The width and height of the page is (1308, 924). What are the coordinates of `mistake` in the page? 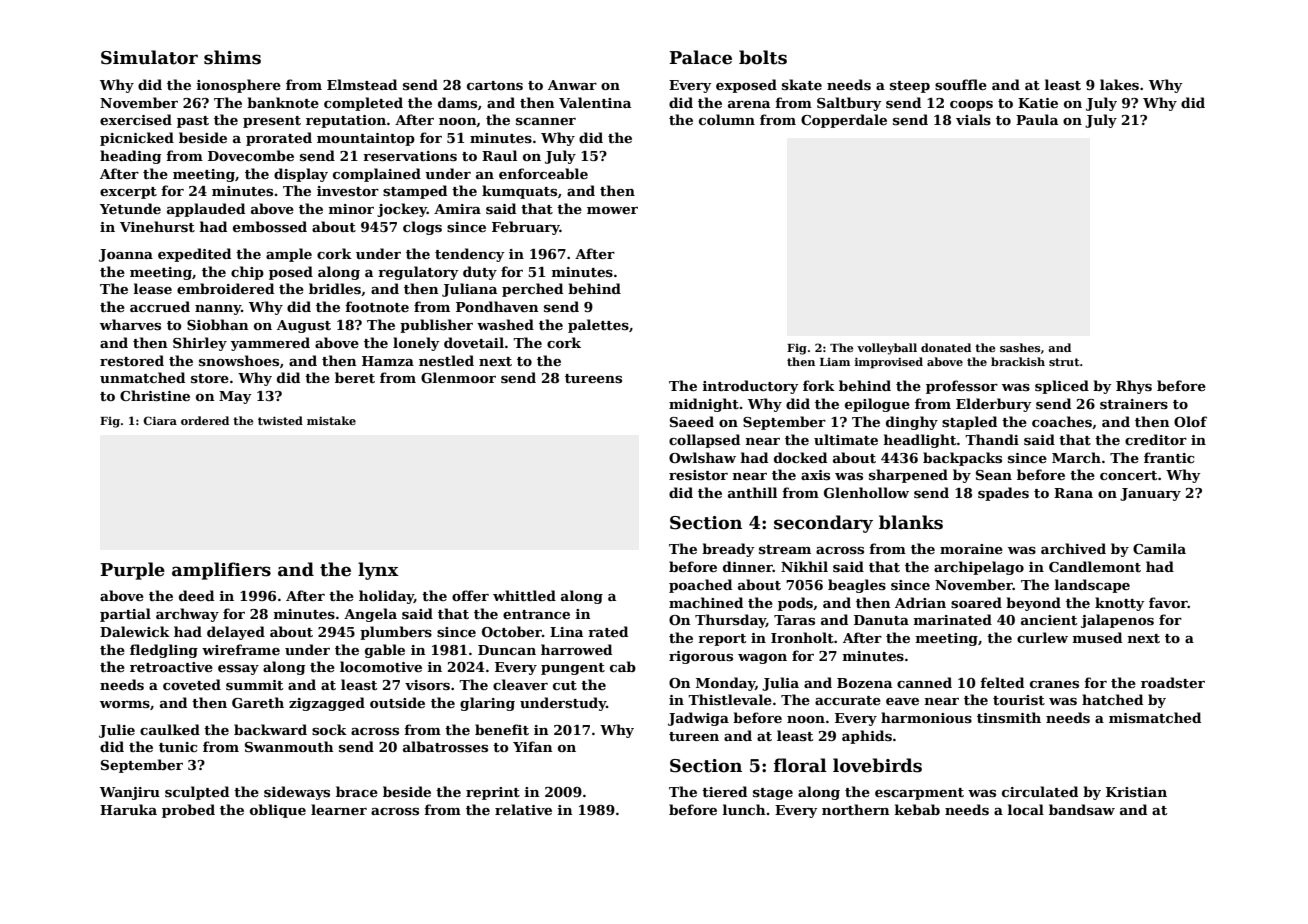 It's located at (331, 420).
